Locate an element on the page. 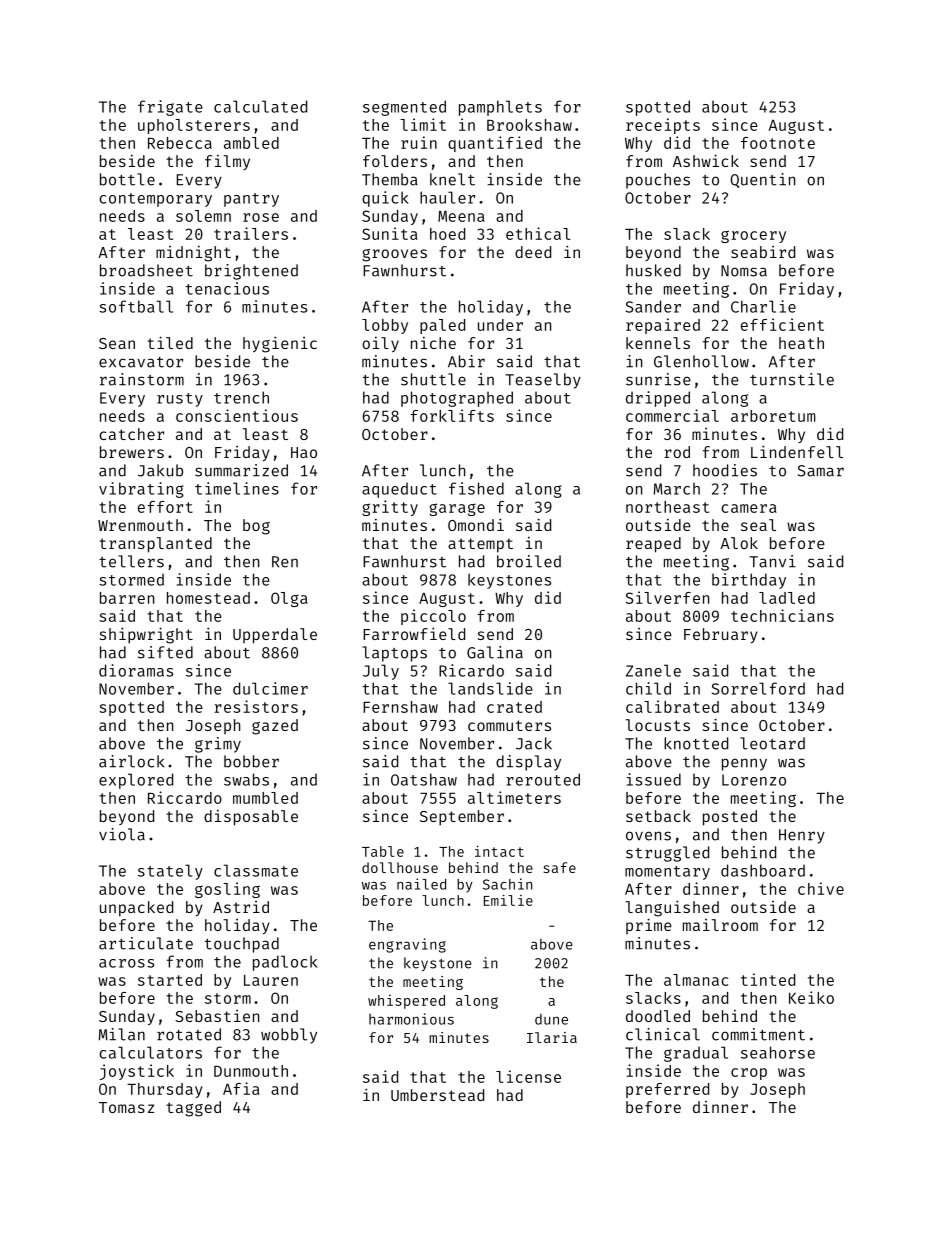  Glenhollow is located at coordinates (701, 361).
